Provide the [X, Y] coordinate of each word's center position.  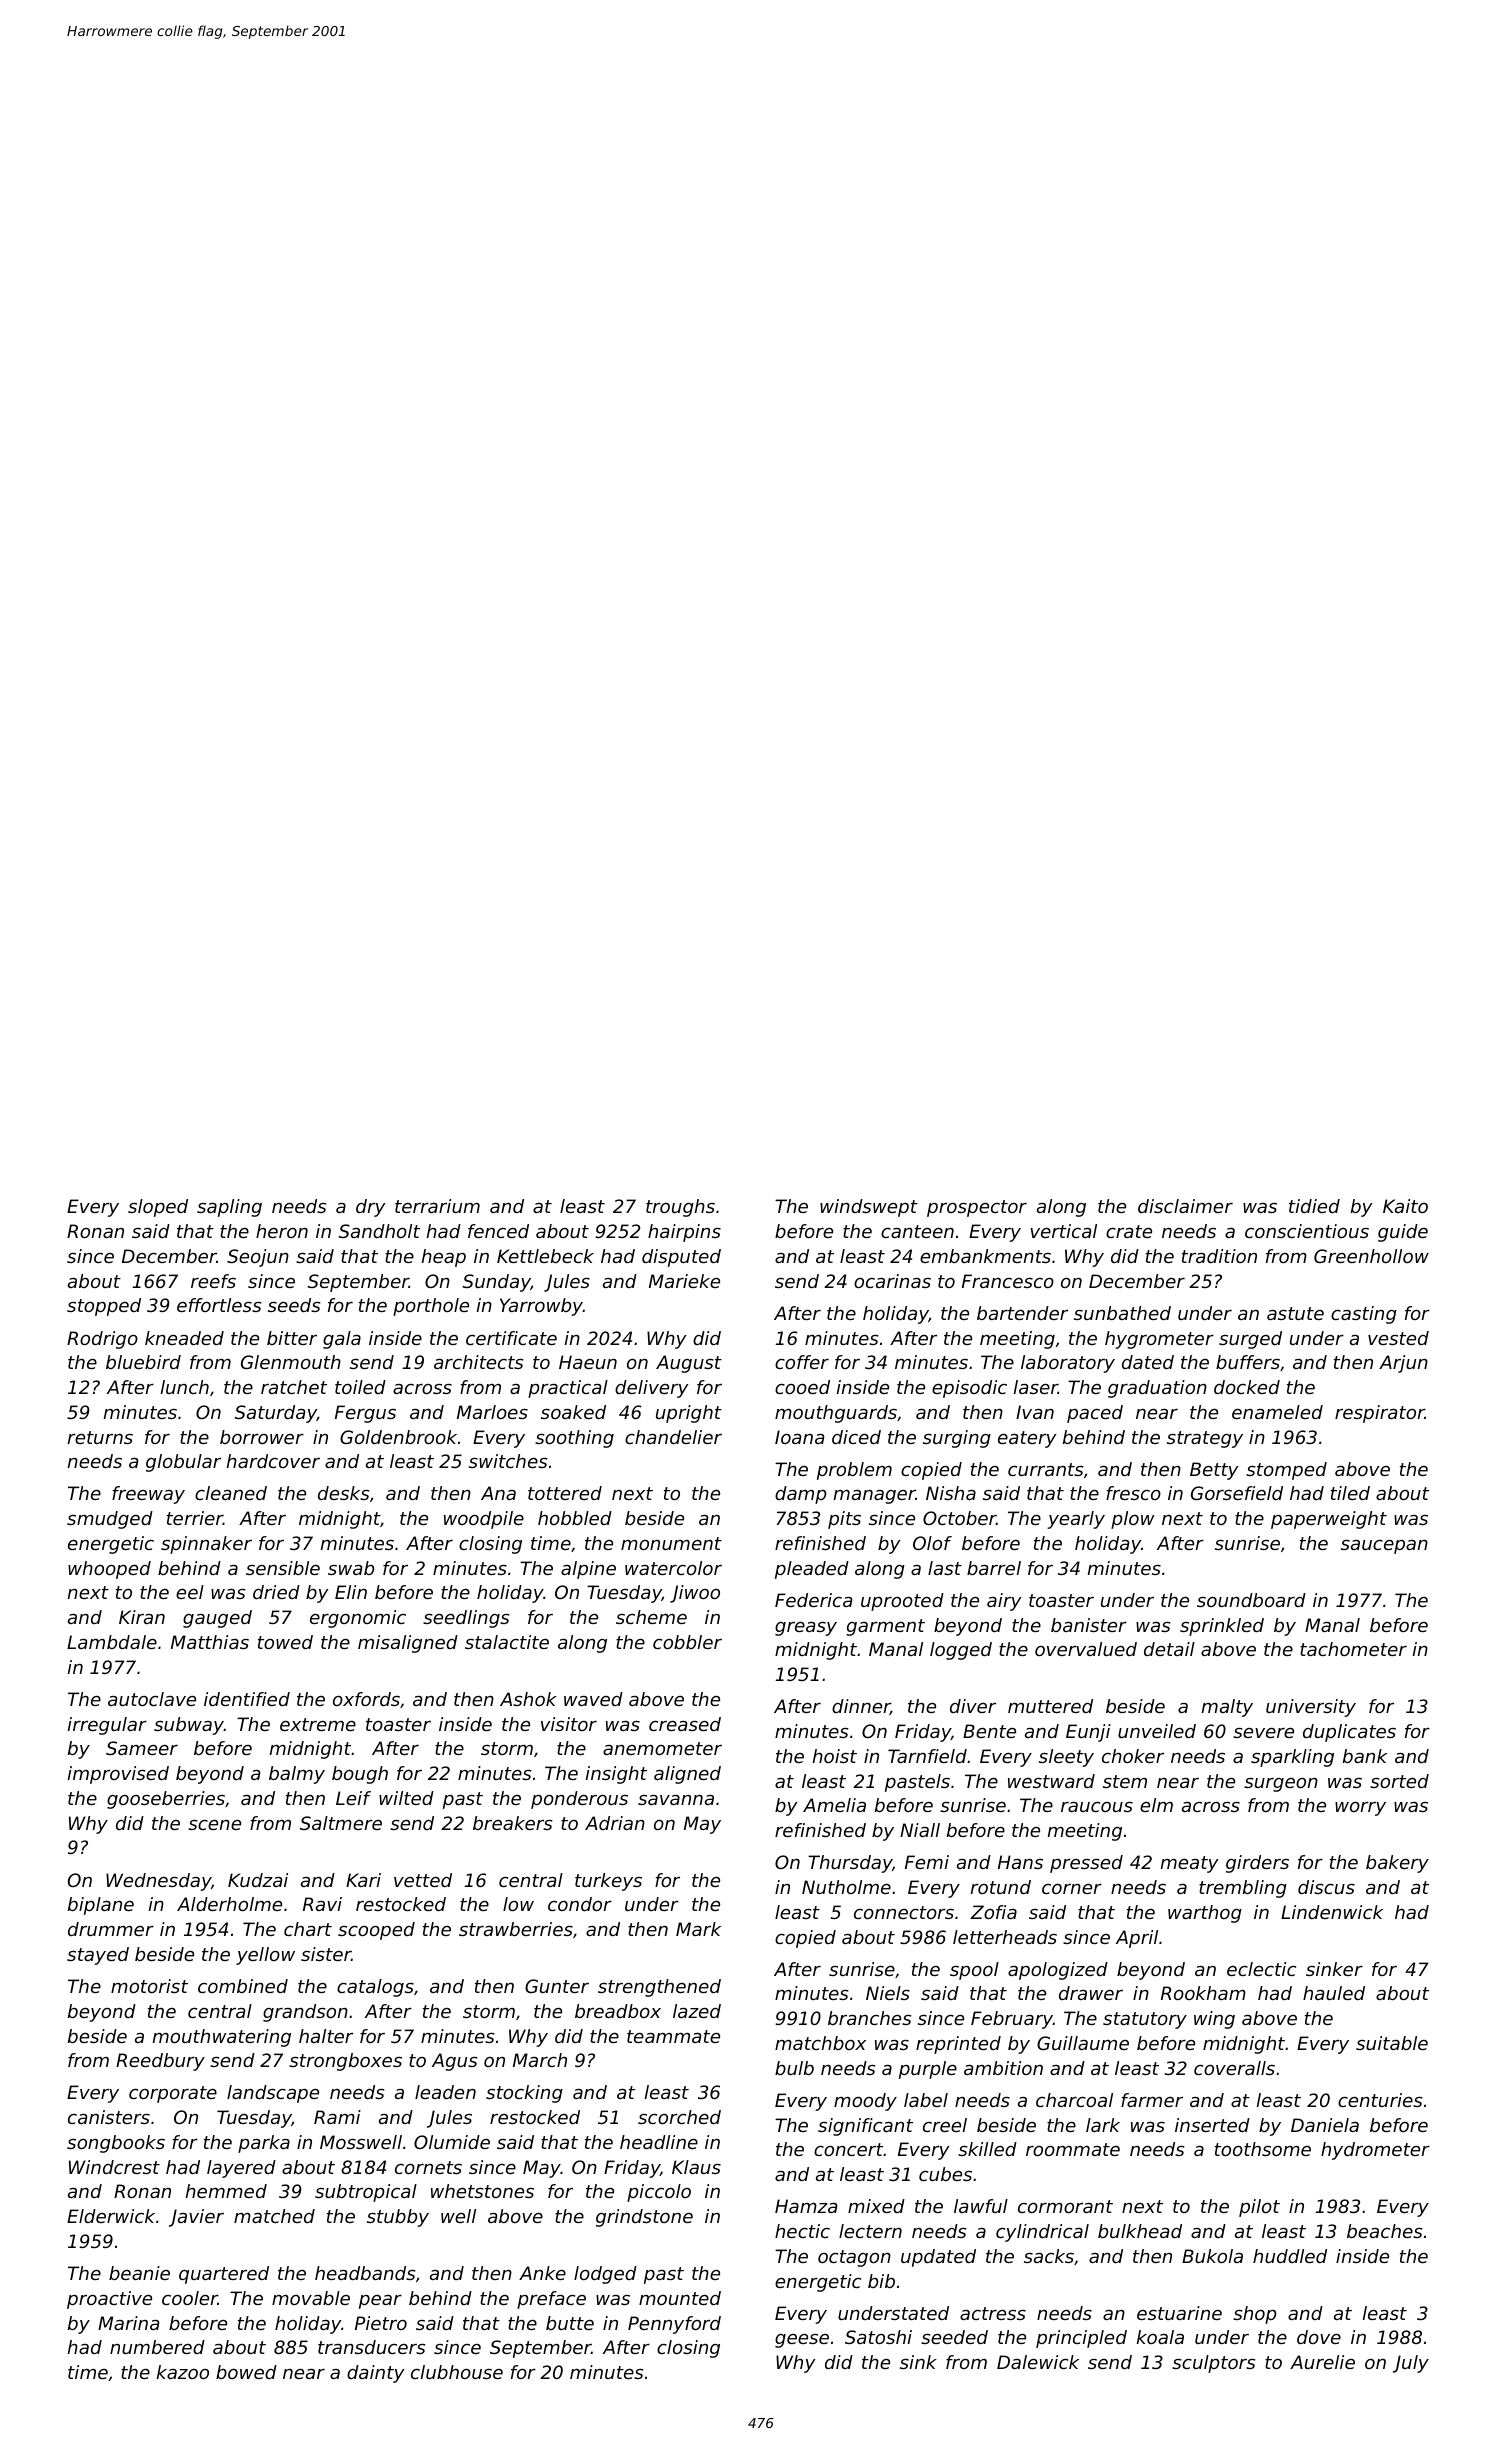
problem [854, 1471]
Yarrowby [541, 1307]
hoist [835, 1756]
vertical [1063, 1231]
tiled [1350, 1493]
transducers [372, 2347]
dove [1319, 2337]
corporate [173, 2094]
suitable [1392, 2043]
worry [1360, 1809]
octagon [854, 2258]
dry [370, 1208]
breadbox [618, 2011]
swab [351, 1568]
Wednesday [158, 1882]
